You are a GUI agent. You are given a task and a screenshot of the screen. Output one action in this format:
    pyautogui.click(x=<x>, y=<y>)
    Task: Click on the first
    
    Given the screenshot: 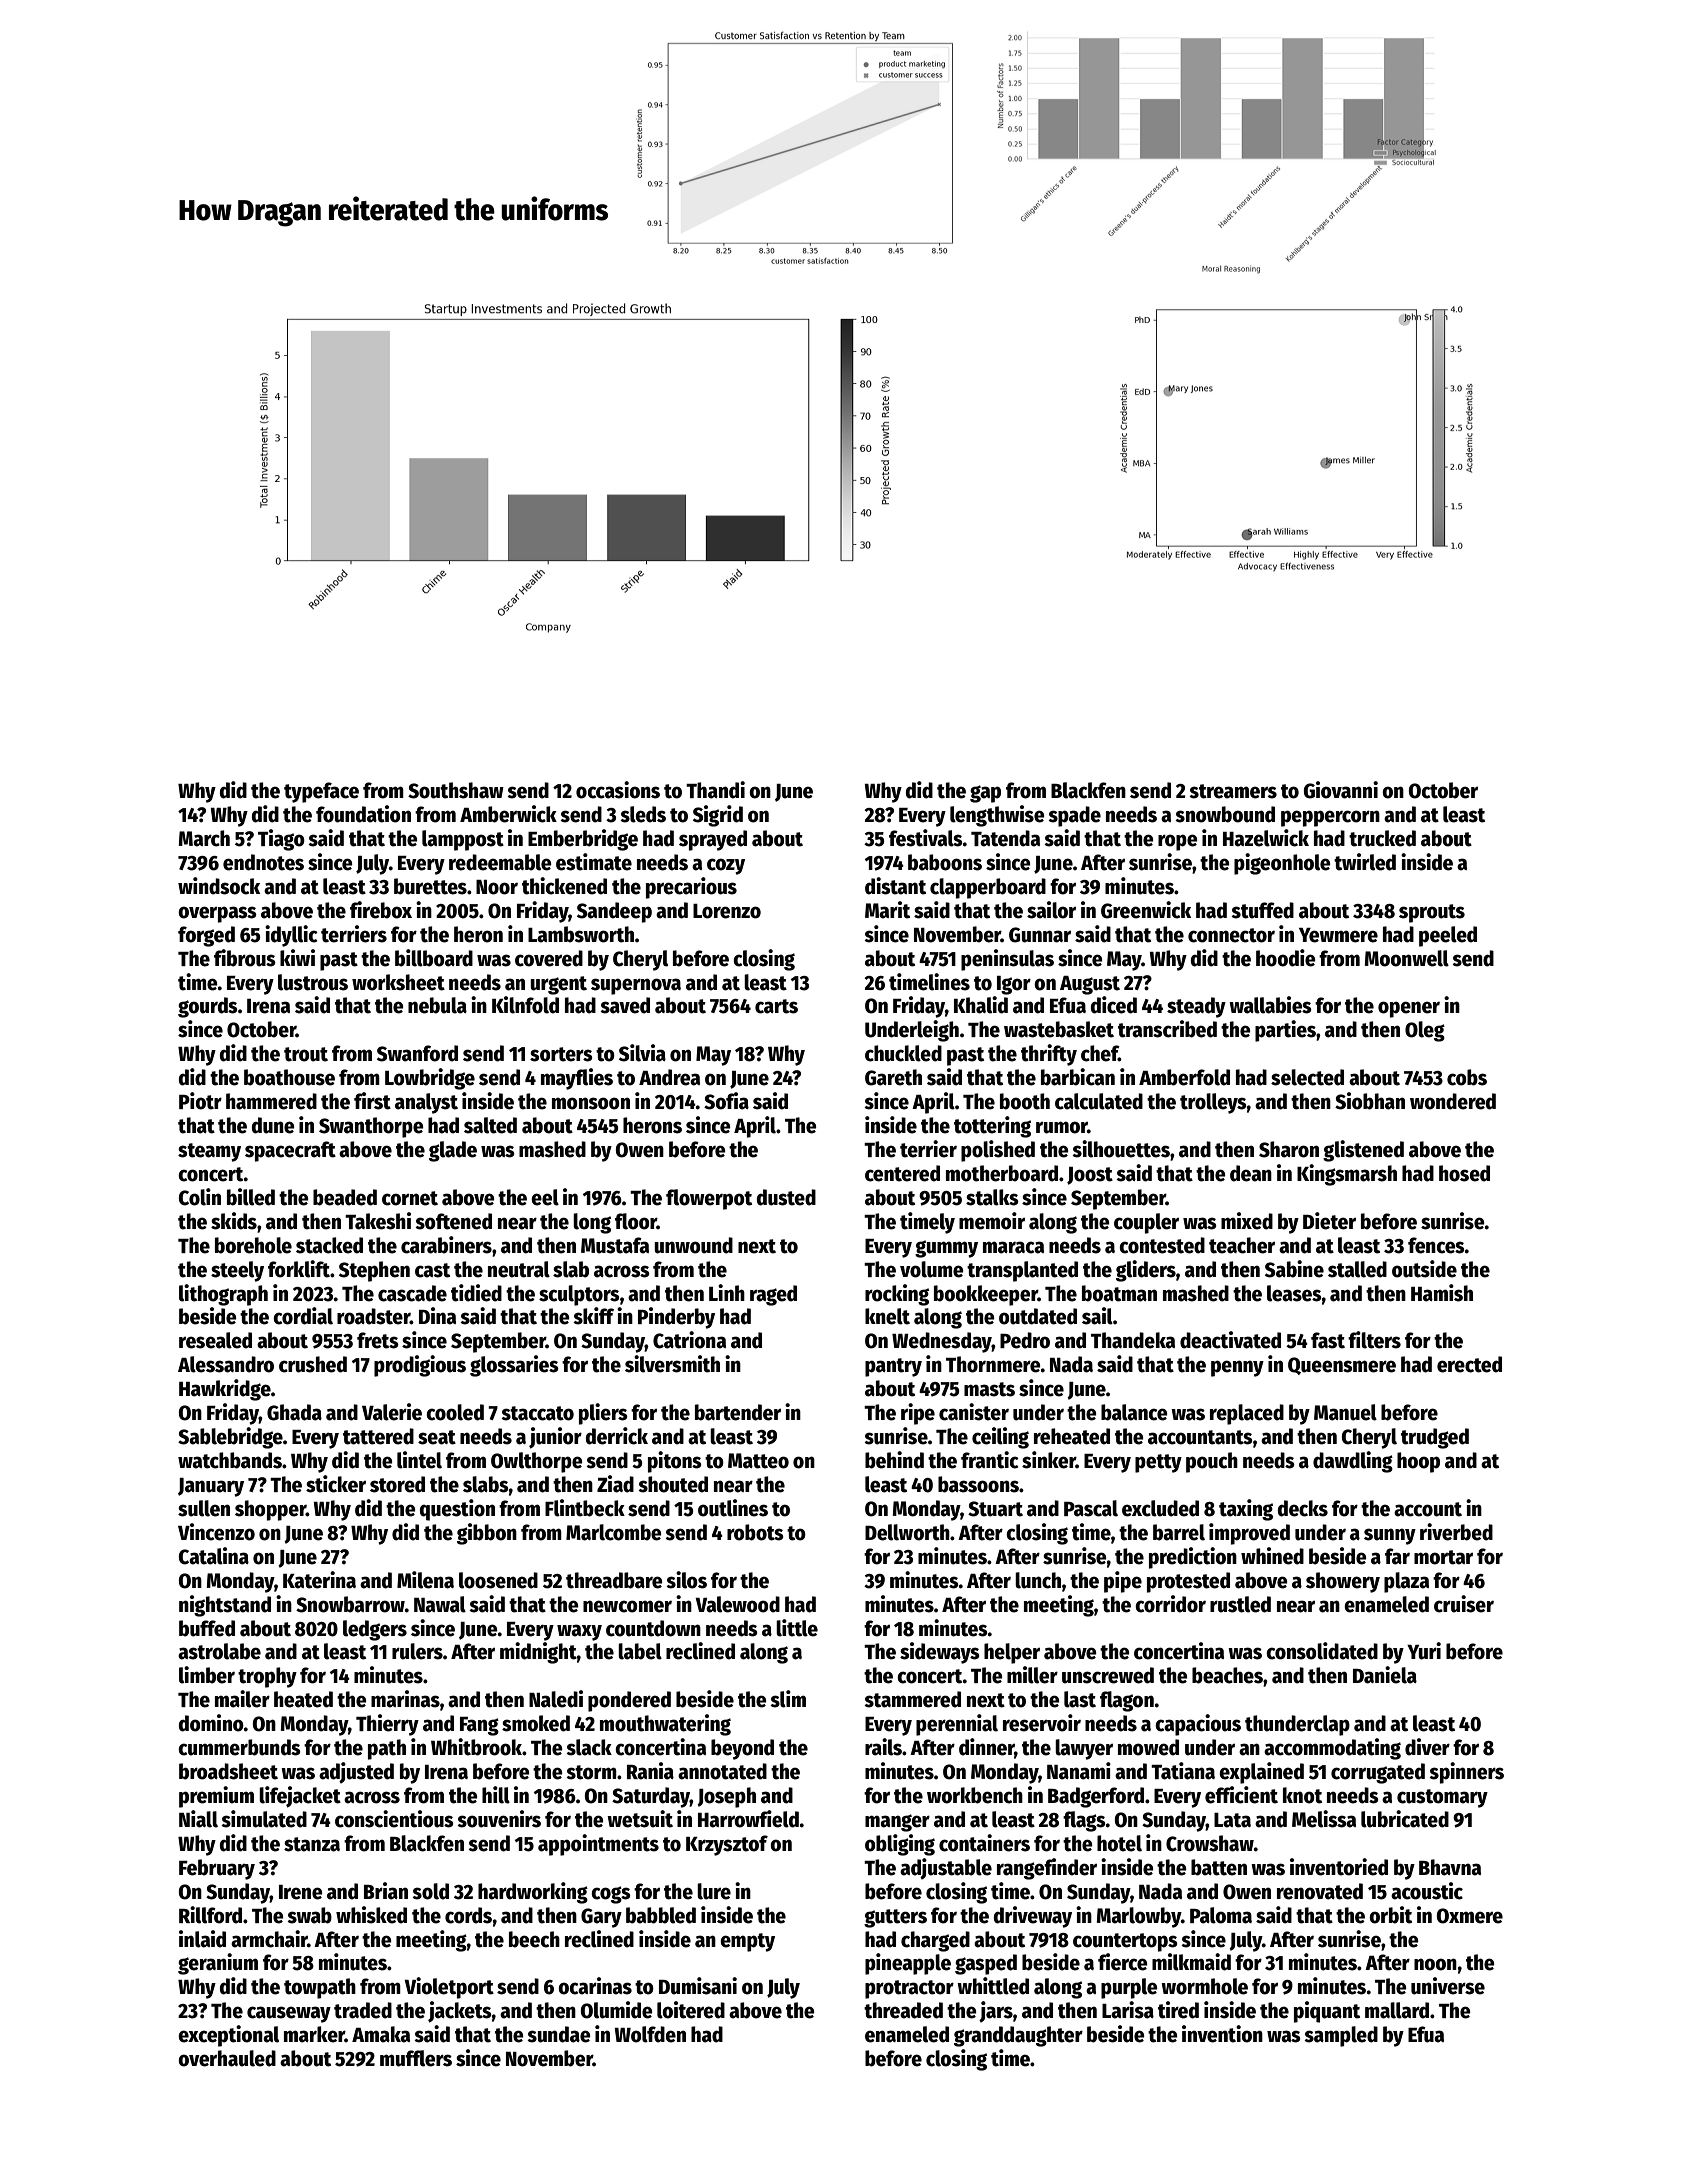 What is the action you would take?
    pyautogui.click(x=372, y=1101)
